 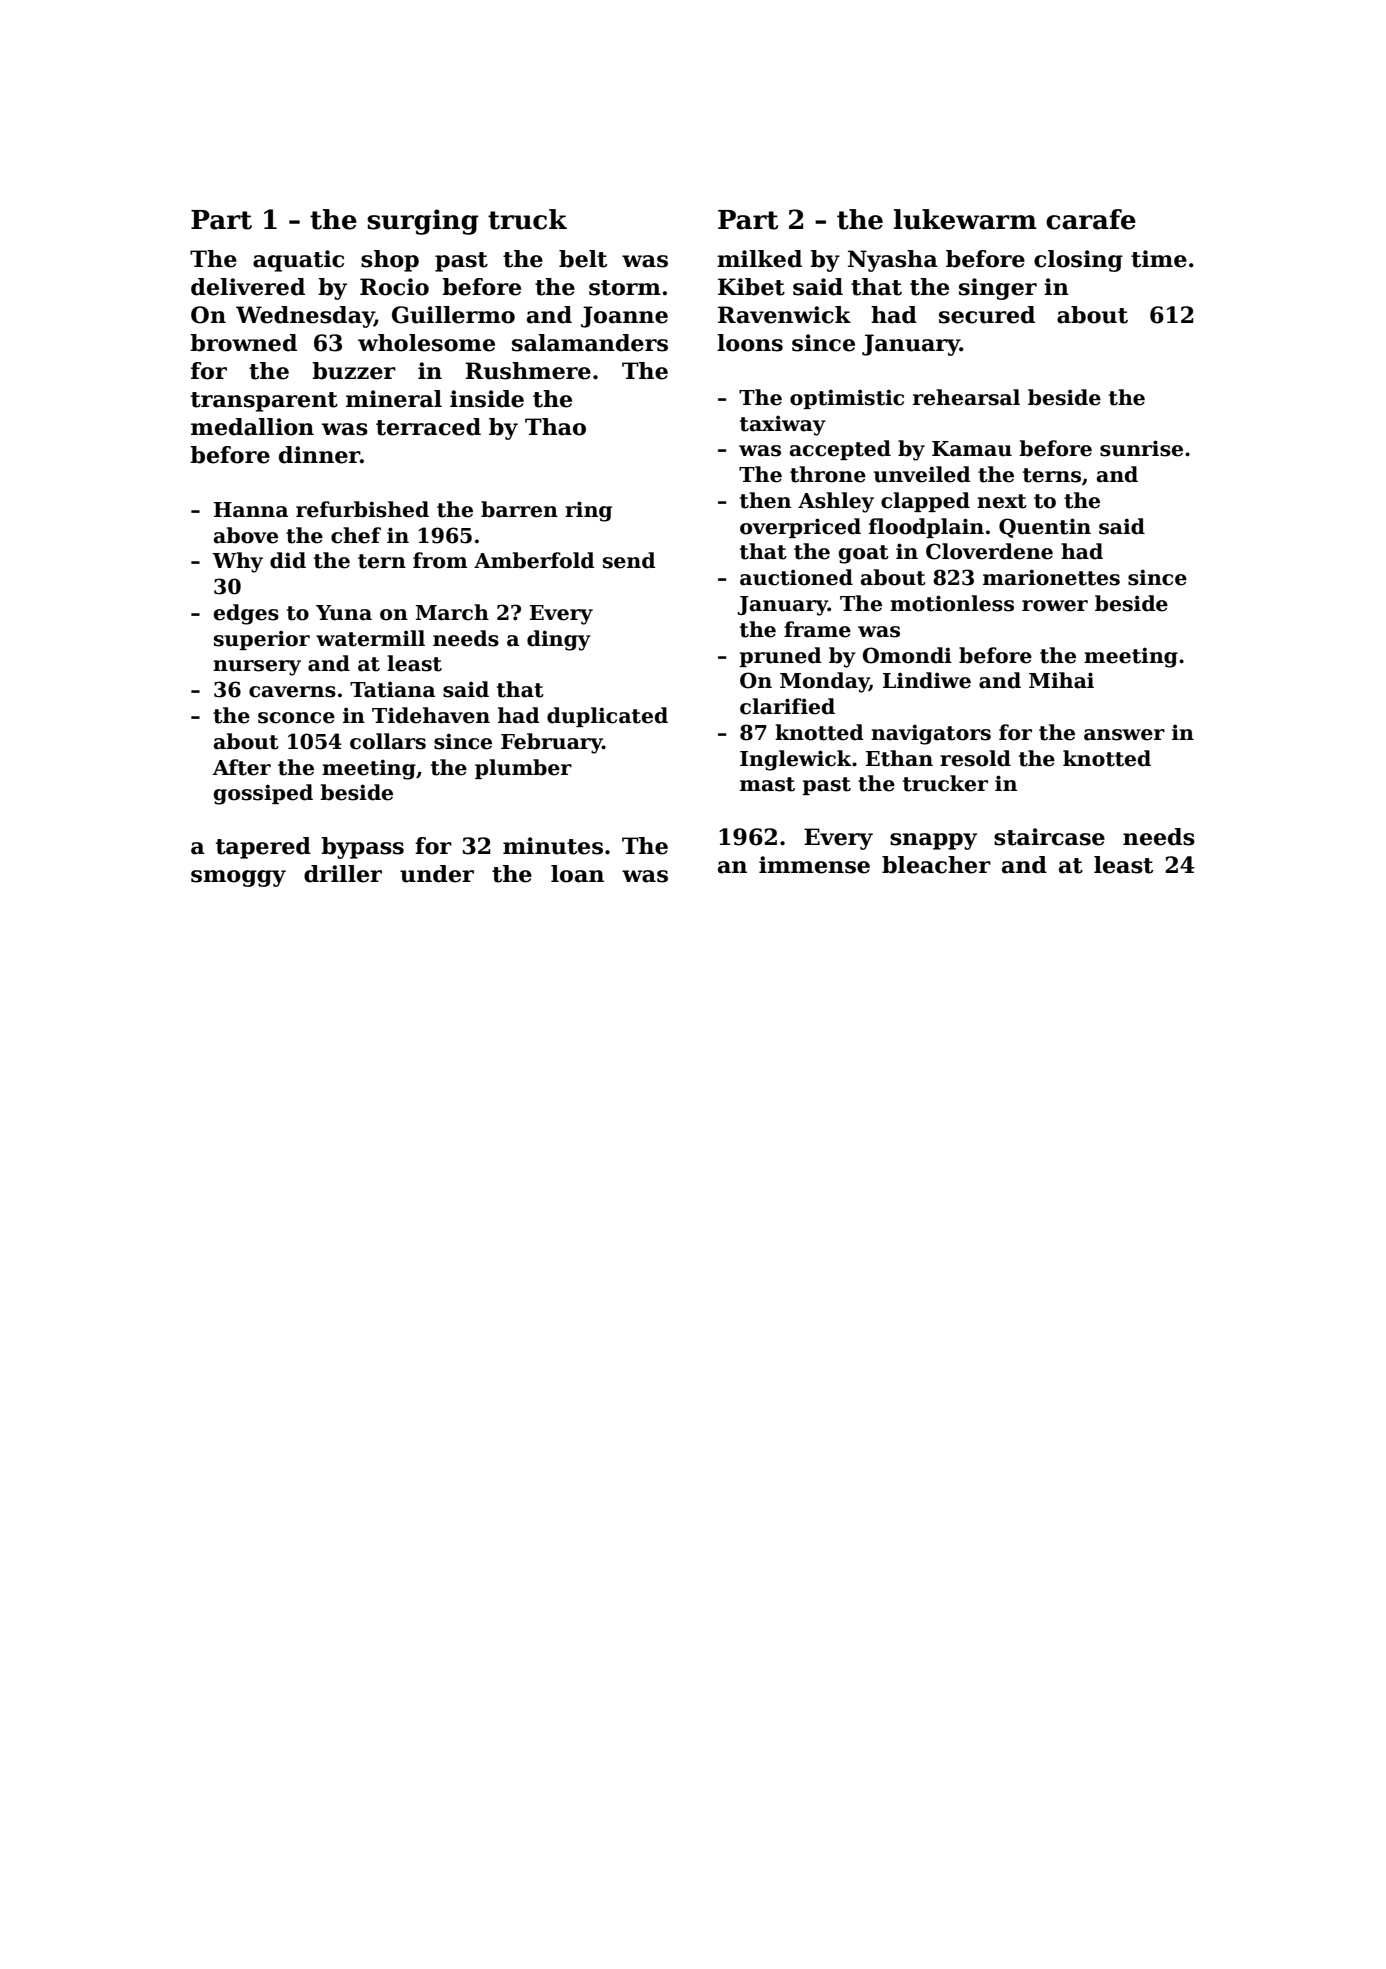 I want to click on surging, so click(x=423, y=222).
